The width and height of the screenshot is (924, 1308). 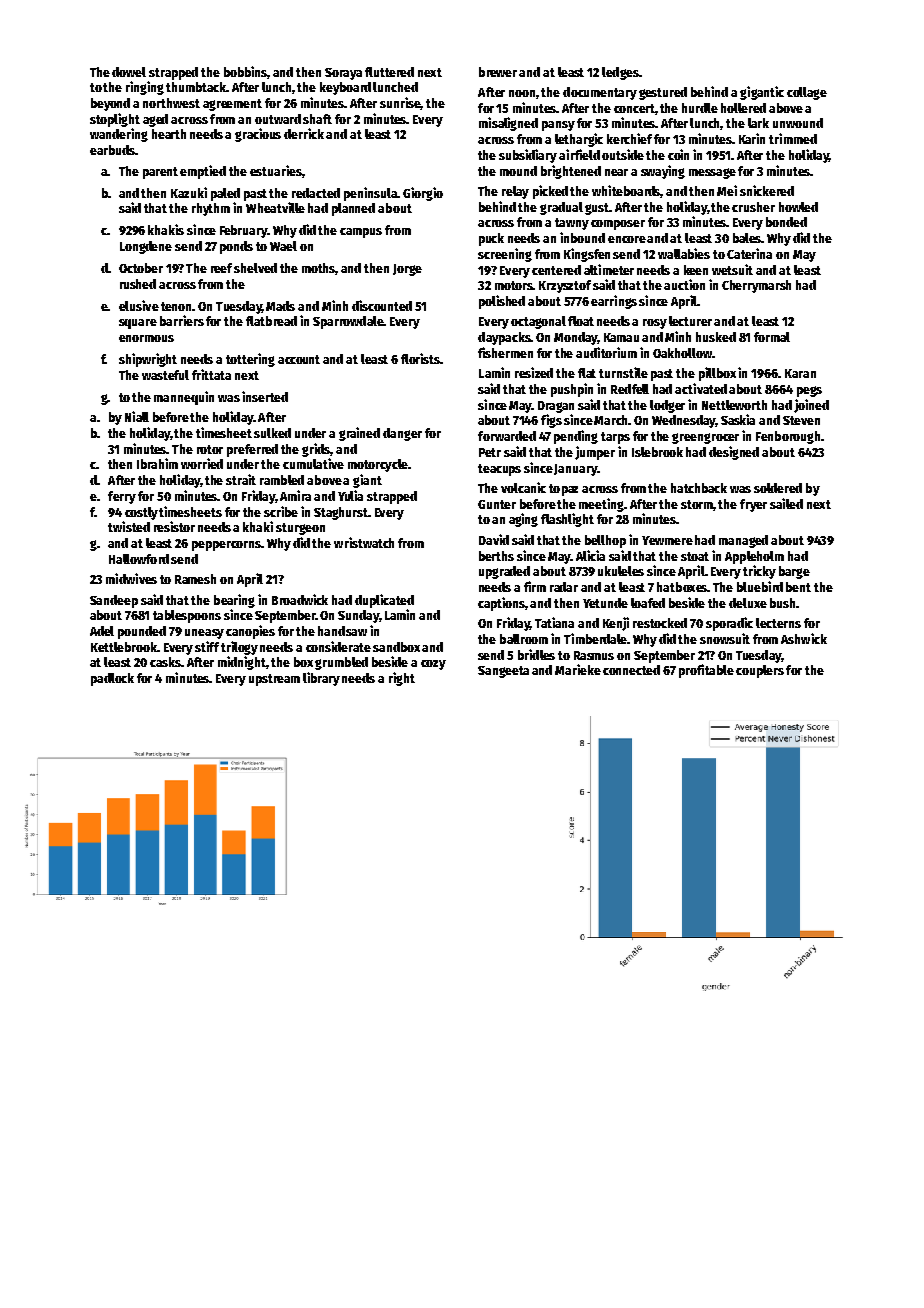 What do you see at coordinates (762, 93) in the screenshot?
I see `gigantic` at bounding box center [762, 93].
